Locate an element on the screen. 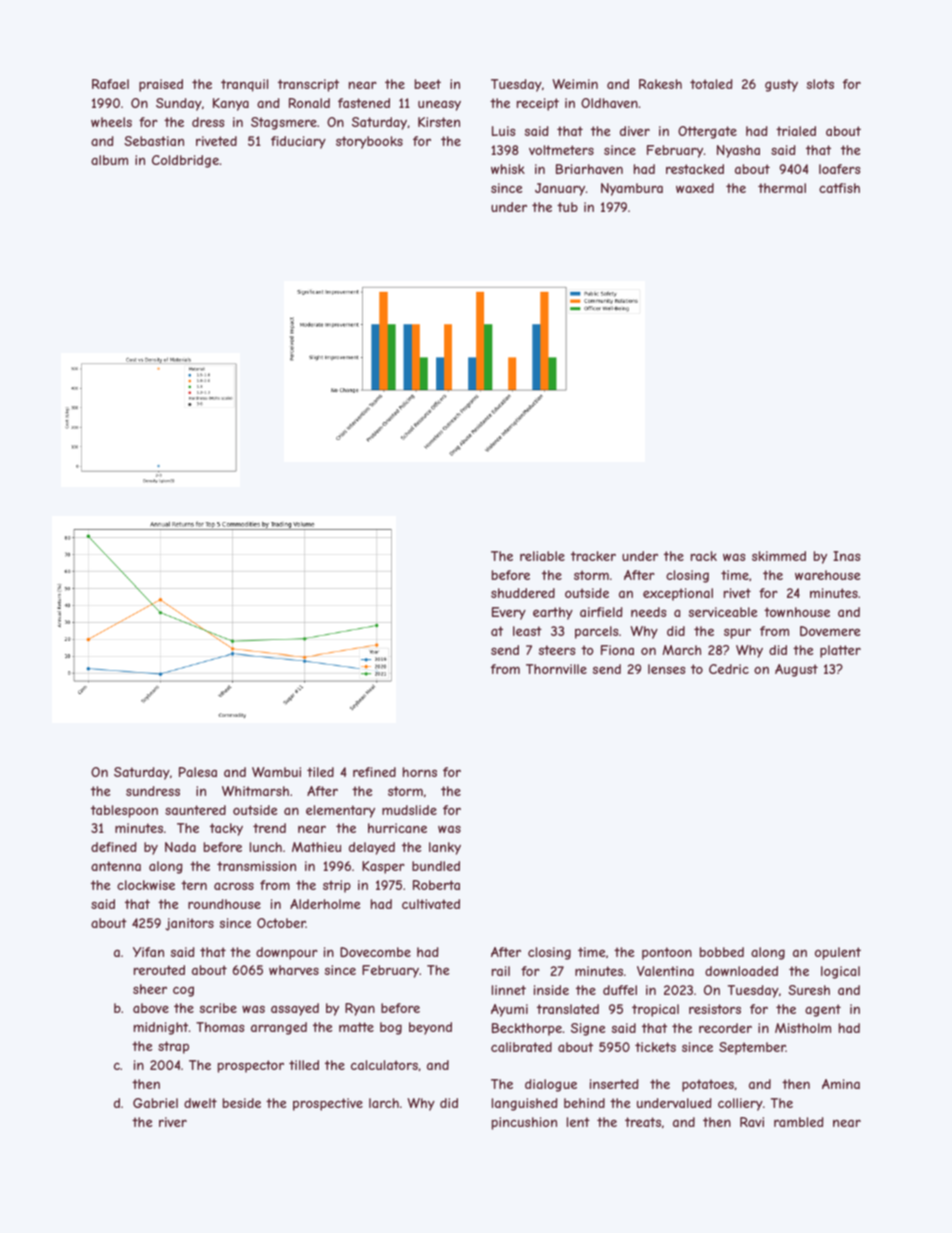 The image size is (952, 1233). praised is located at coordinates (161, 85).
